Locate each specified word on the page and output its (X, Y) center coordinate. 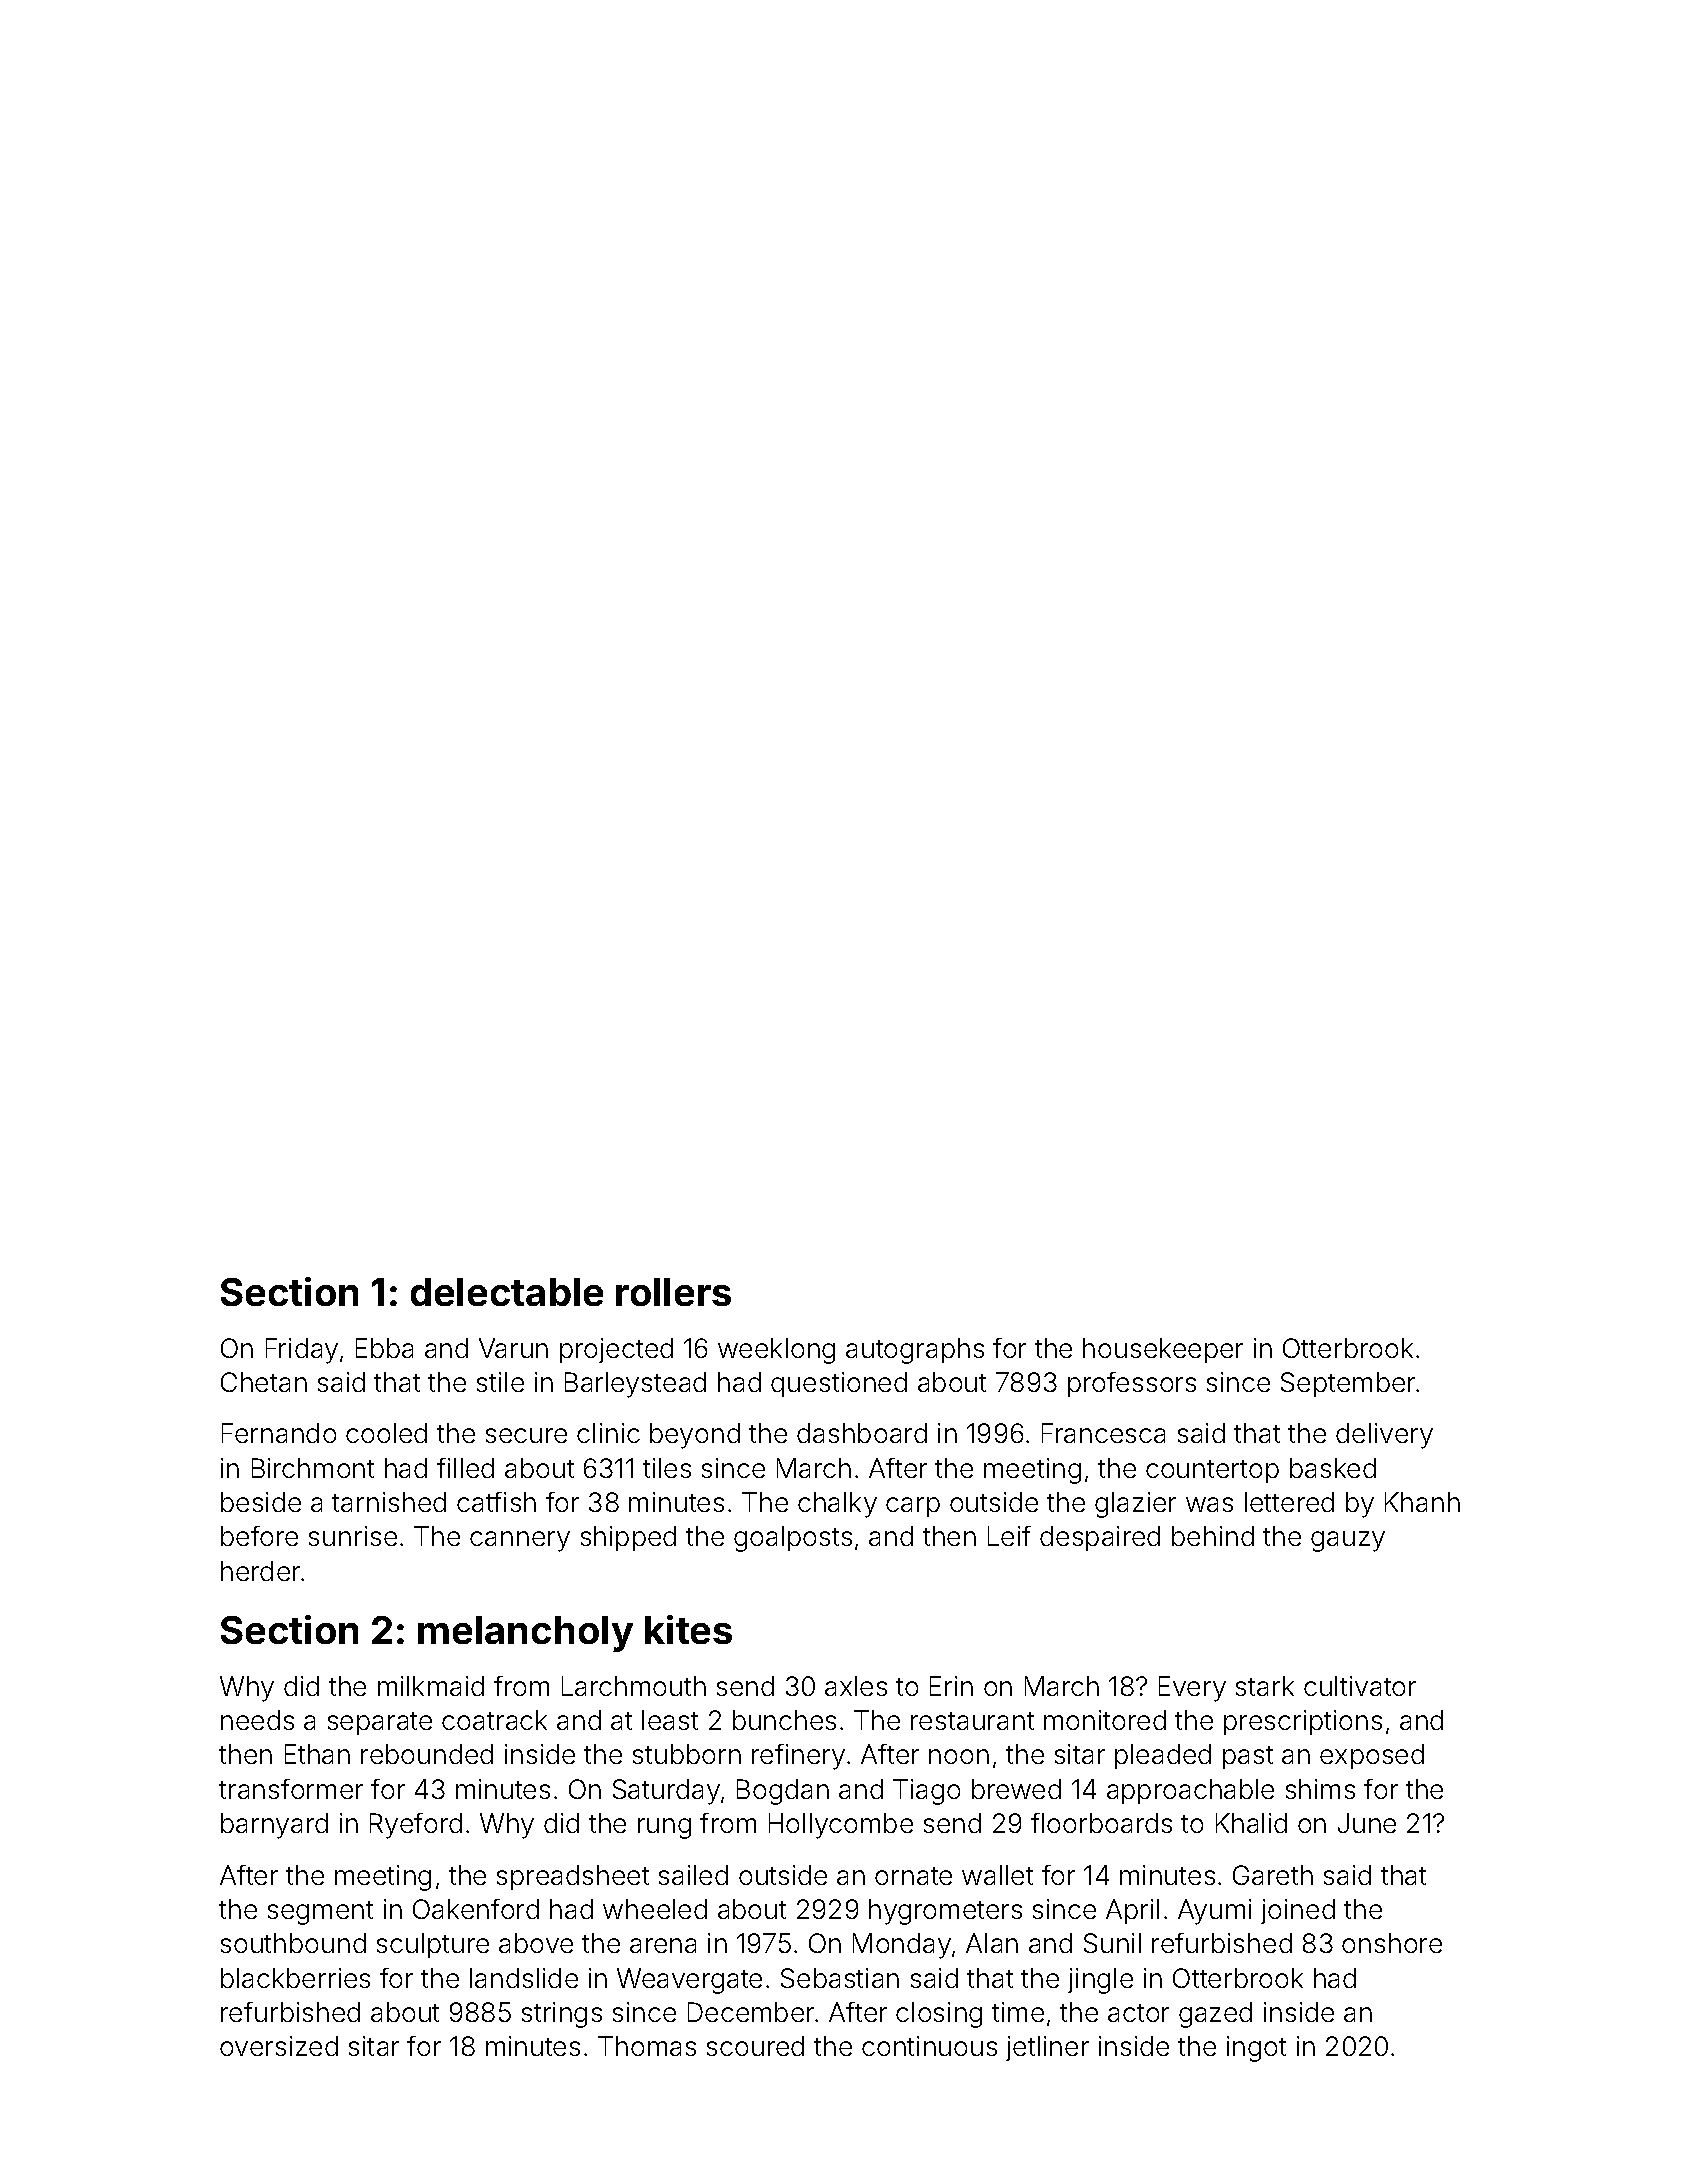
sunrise (353, 1536)
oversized (279, 2046)
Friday (302, 1351)
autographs (915, 1351)
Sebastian (840, 1978)
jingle (1100, 1981)
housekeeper (1163, 1350)
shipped (628, 1538)
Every (1192, 1689)
